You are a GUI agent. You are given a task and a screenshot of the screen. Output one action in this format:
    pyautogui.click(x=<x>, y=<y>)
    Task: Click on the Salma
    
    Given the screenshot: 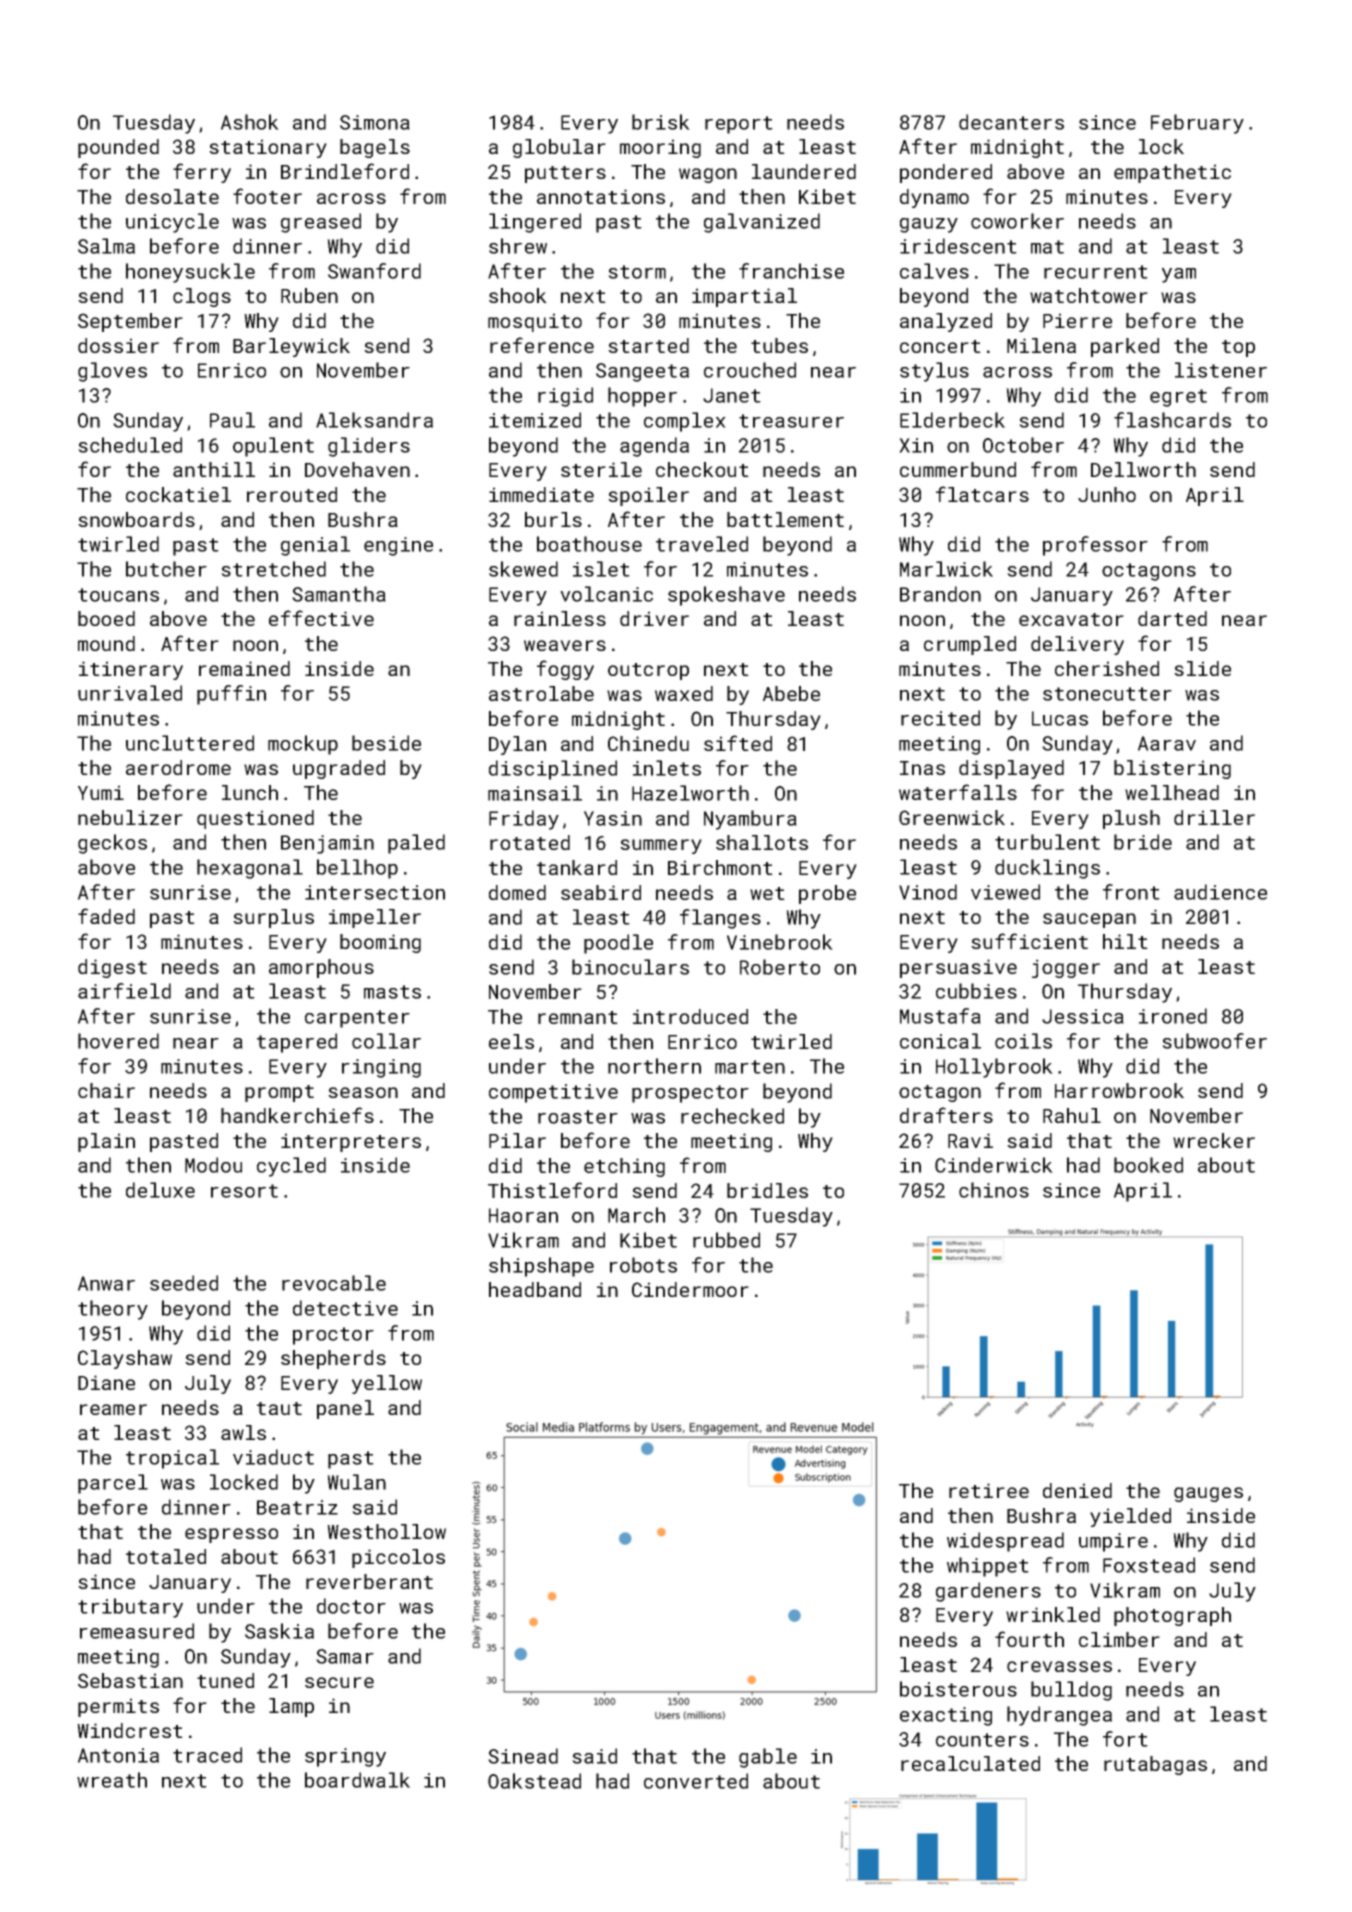 What is the action you would take?
    pyautogui.click(x=106, y=246)
